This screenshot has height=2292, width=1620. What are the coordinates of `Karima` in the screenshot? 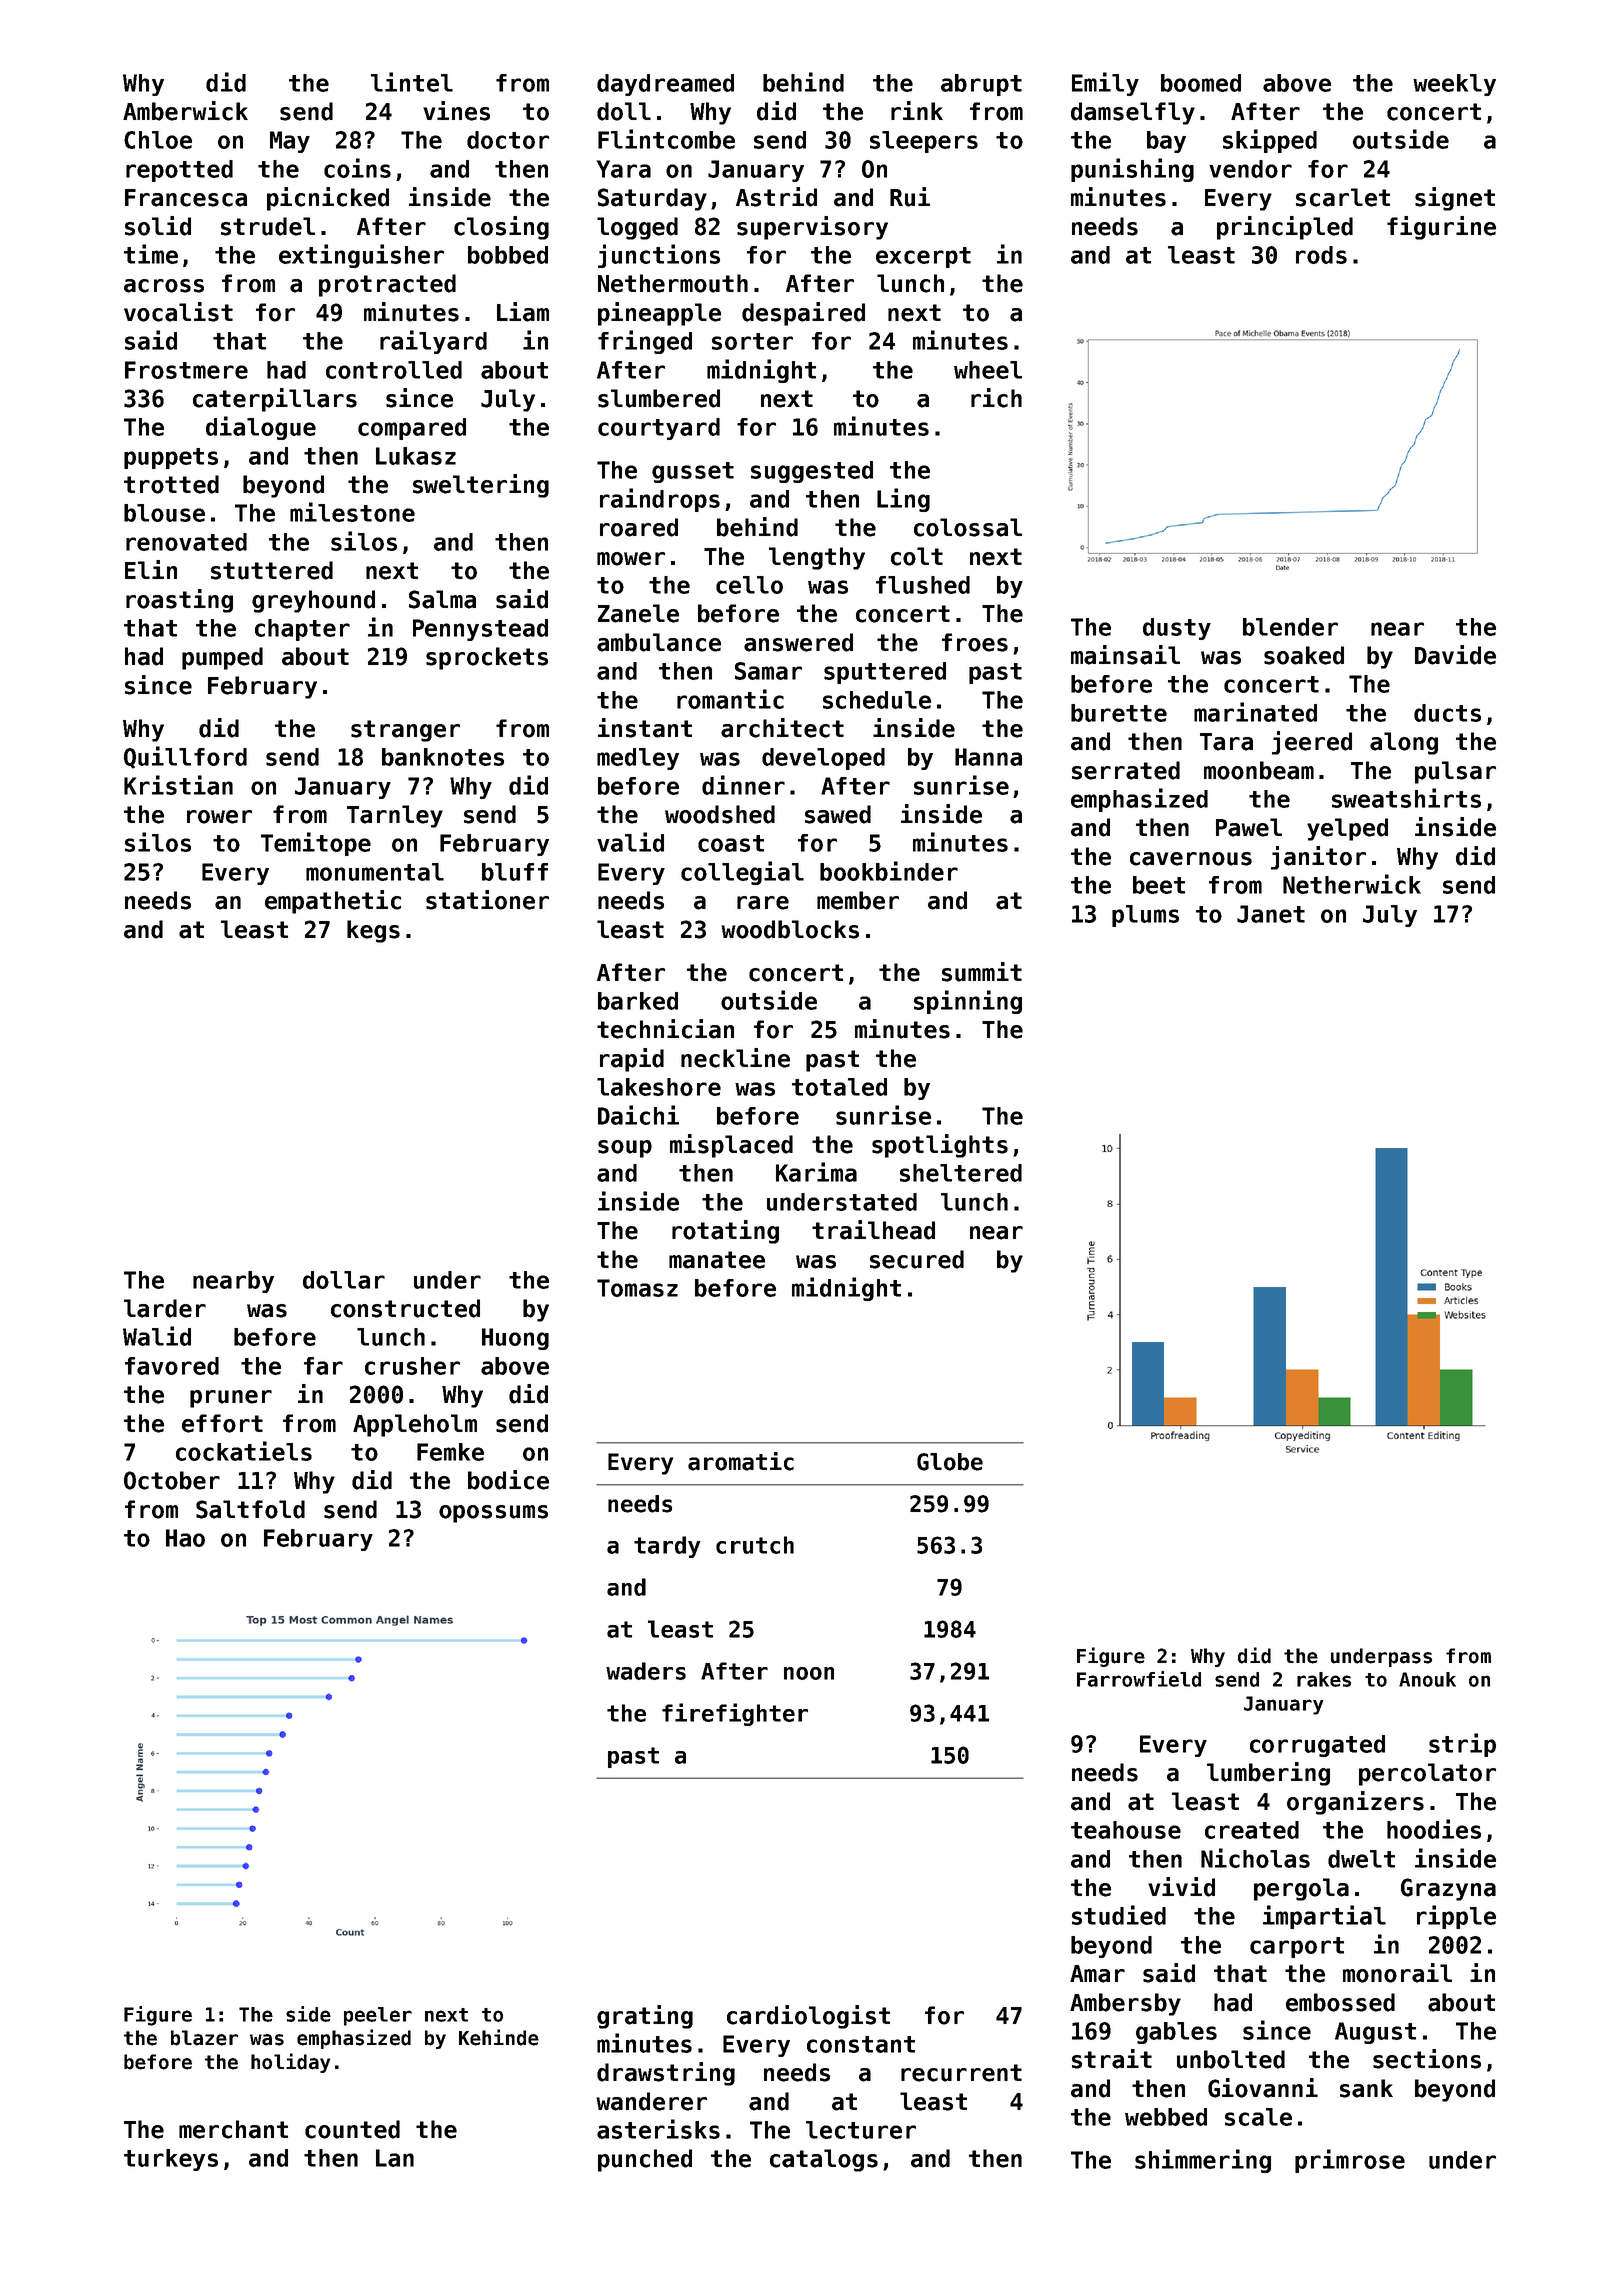 It's located at (816, 1172).
